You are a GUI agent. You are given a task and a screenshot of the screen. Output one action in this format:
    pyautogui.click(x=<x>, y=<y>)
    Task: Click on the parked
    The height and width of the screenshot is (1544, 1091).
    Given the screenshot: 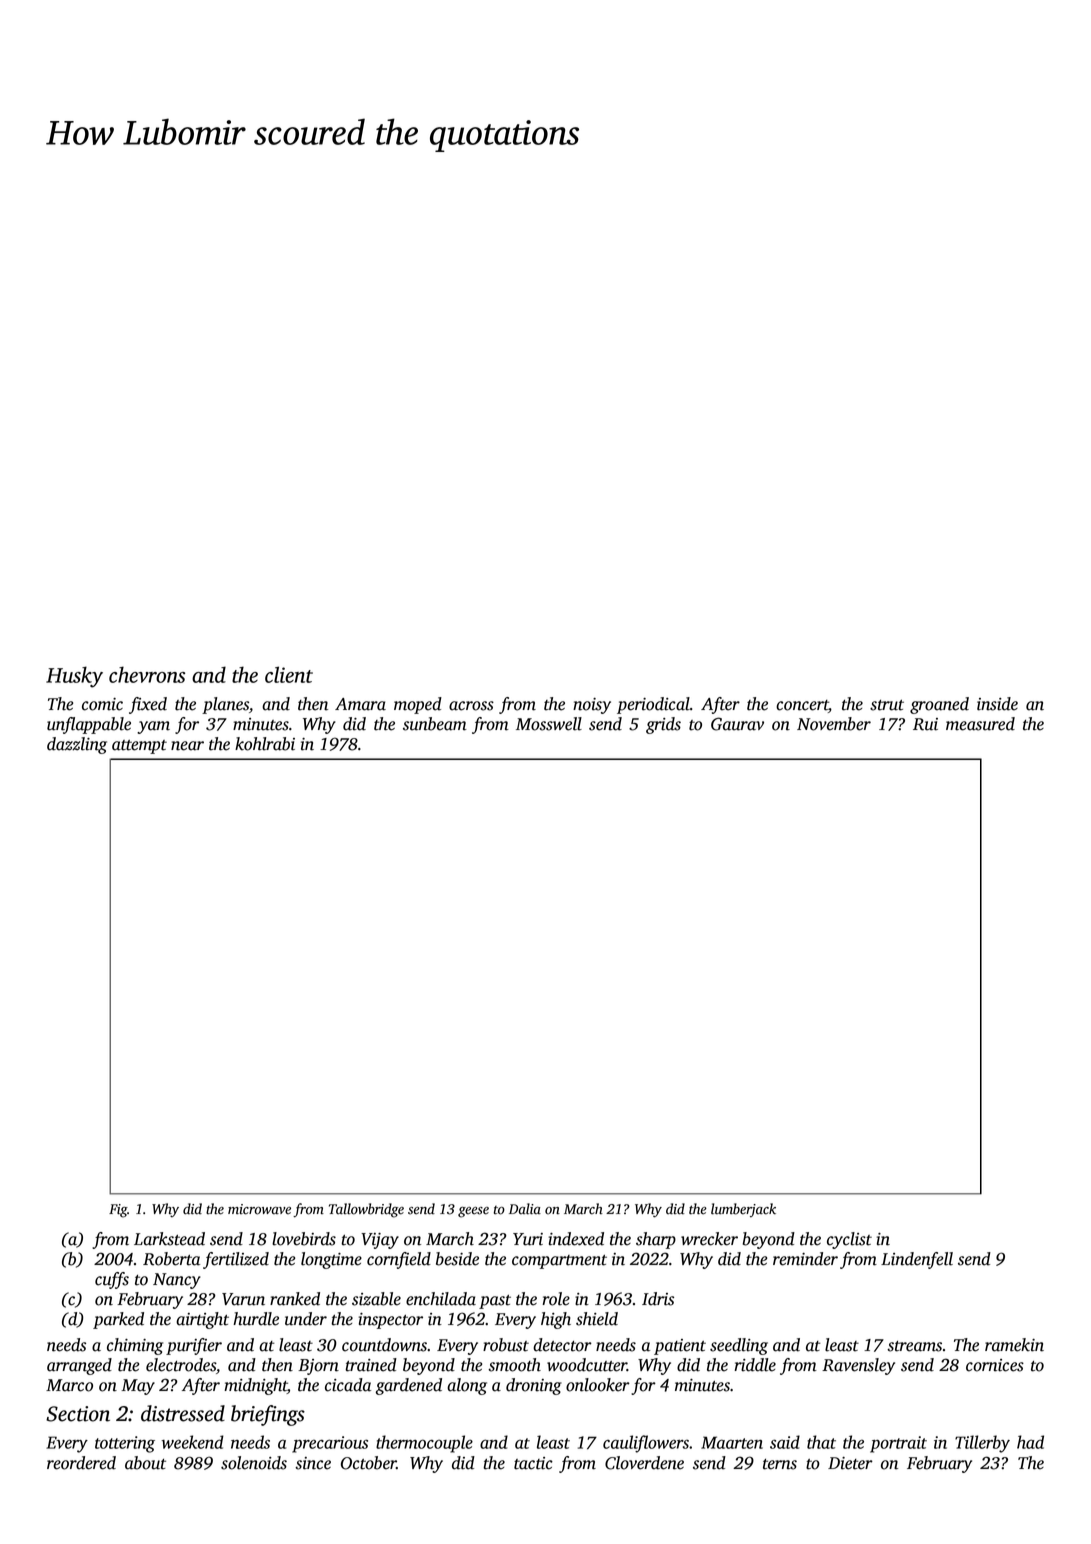 What is the action you would take?
    pyautogui.click(x=118, y=1320)
